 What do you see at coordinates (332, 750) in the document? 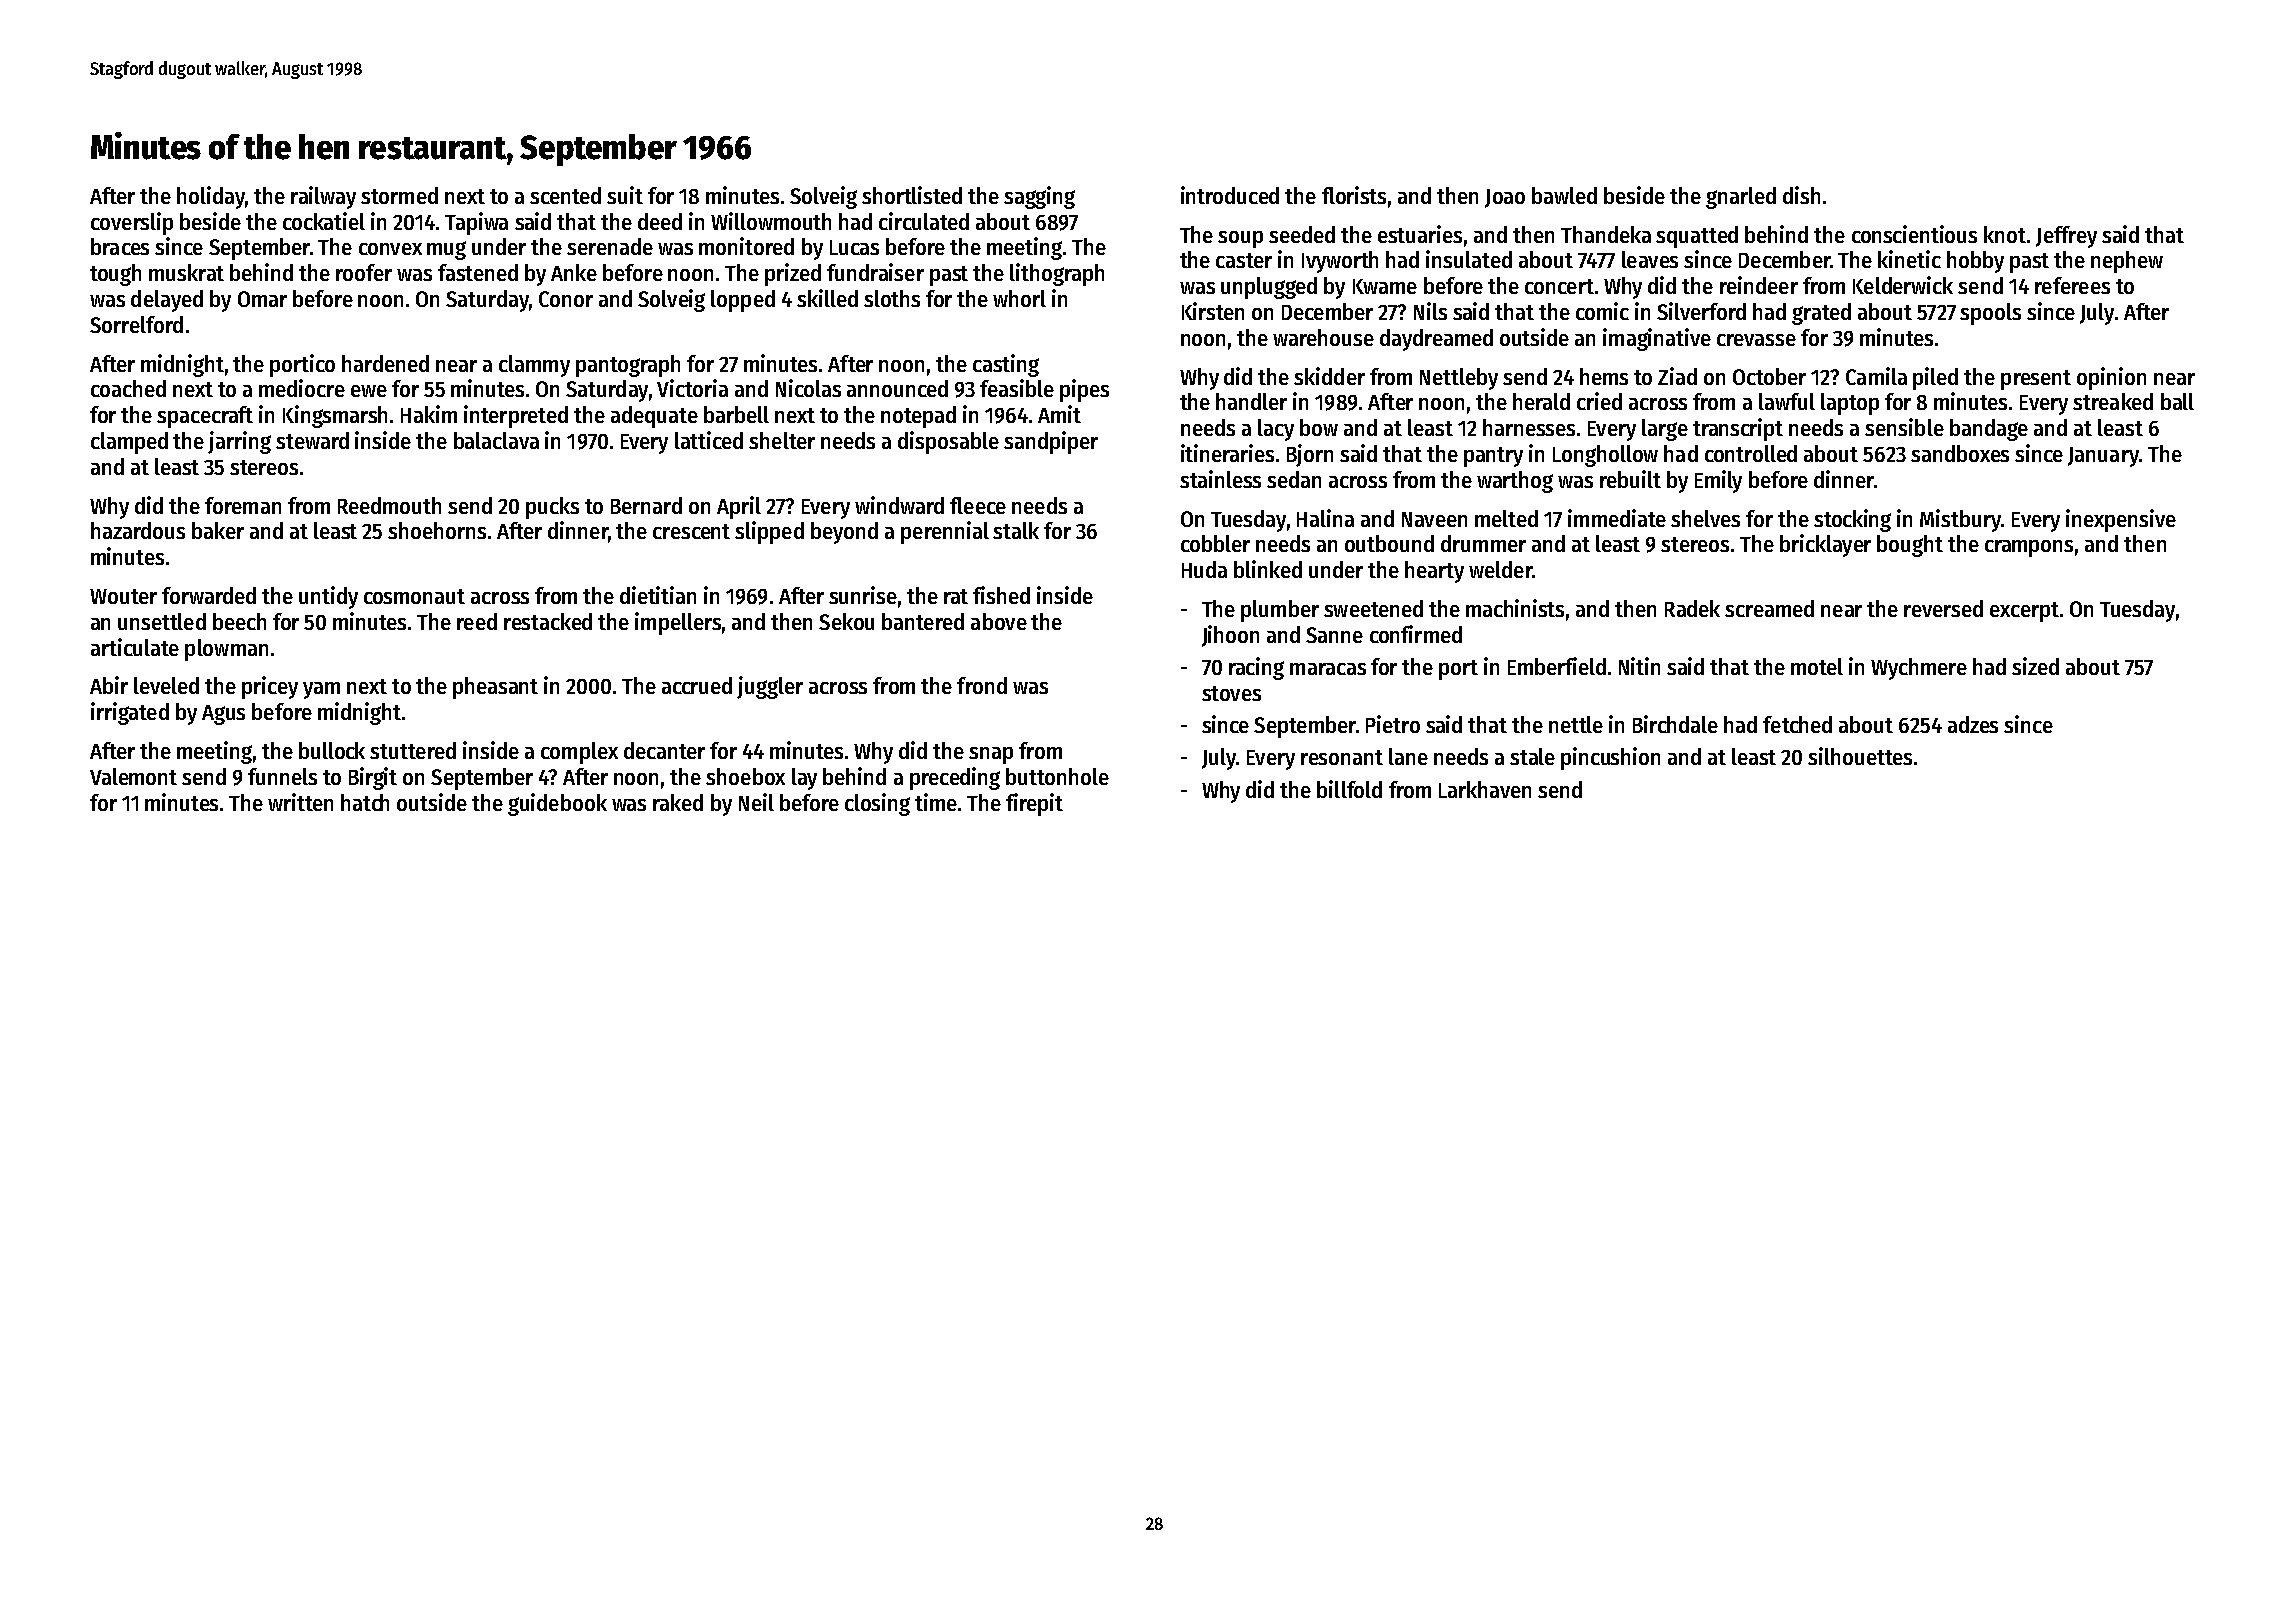
I see `bullock` at bounding box center [332, 750].
